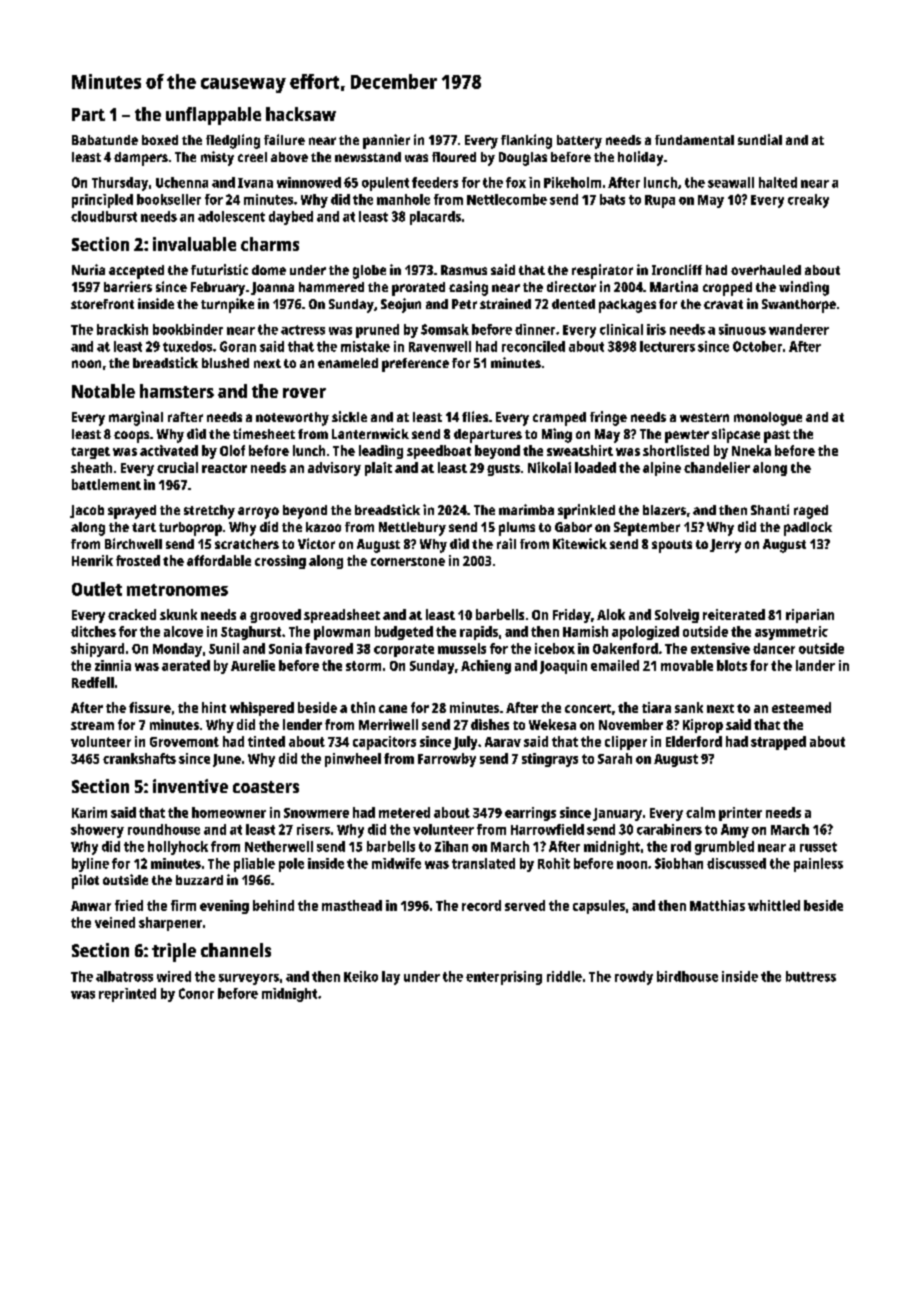  I want to click on battlement, so click(106, 484).
